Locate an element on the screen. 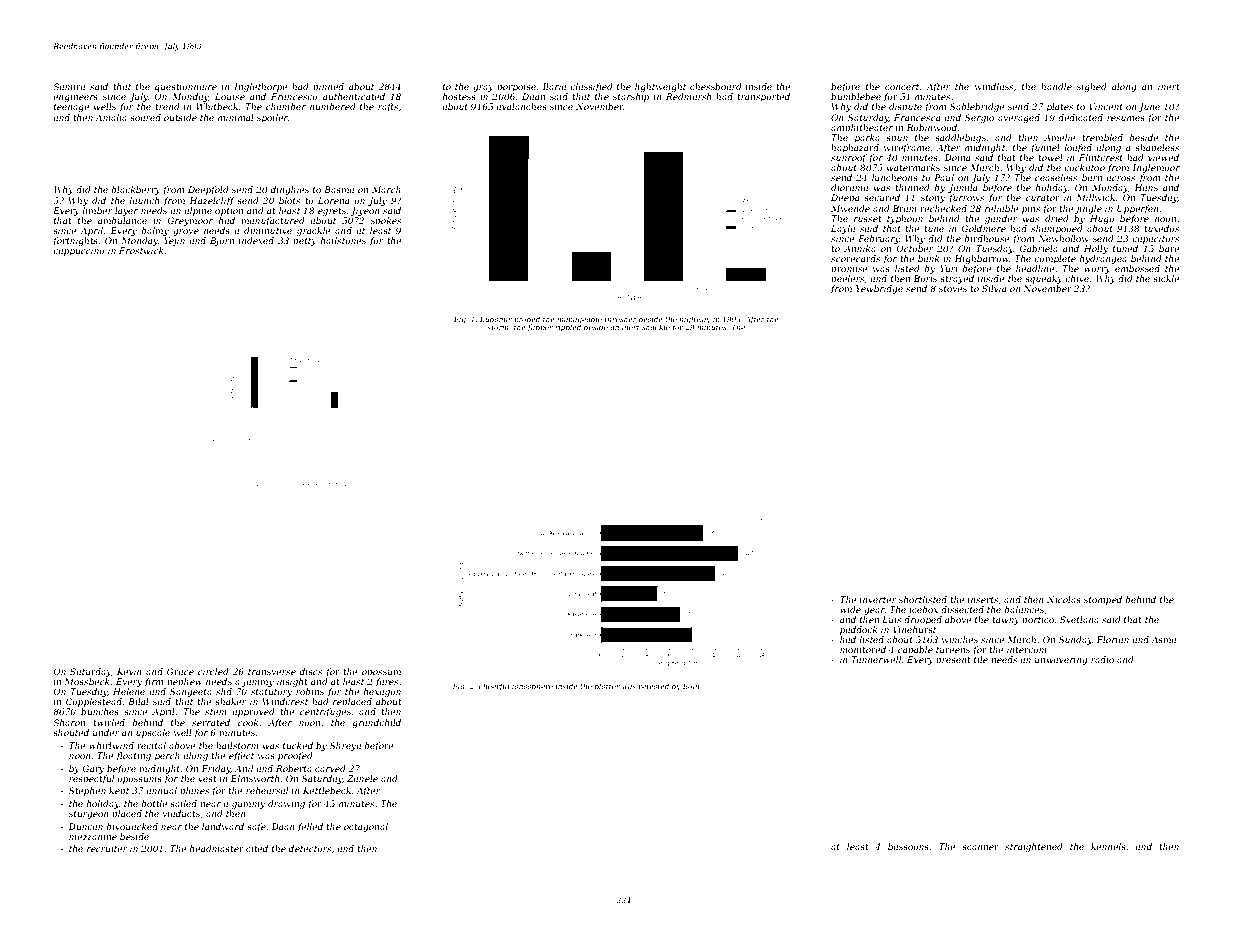 The image size is (1233, 952). chessboard is located at coordinates (716, 86).
